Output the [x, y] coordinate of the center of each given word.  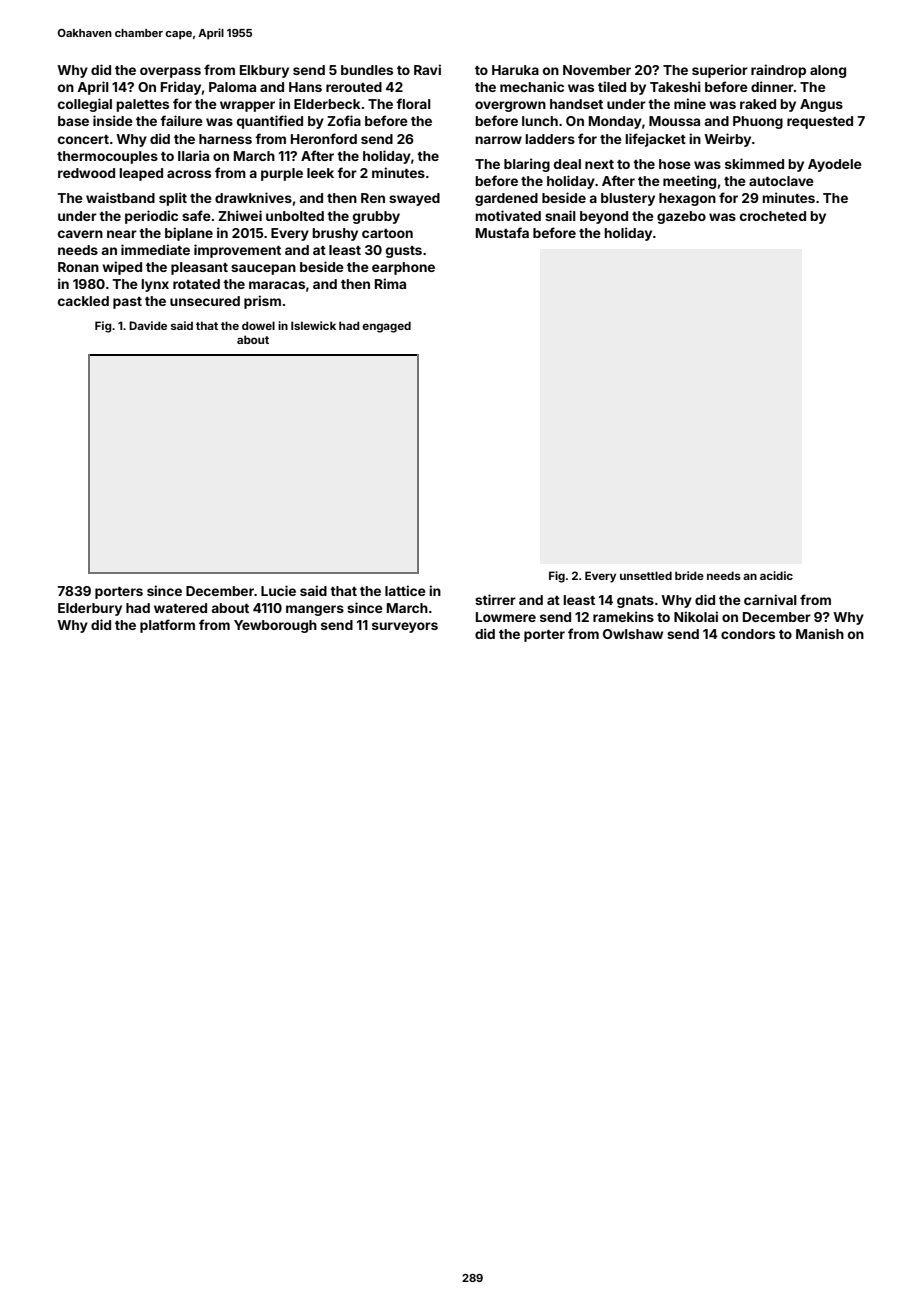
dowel [258, 325]
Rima [390, 283]
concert [83, 139]
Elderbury [90, 609]
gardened [506, 199]
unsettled [646, 575]
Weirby [727, 140]
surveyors [405, 627]
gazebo [681, 217]
